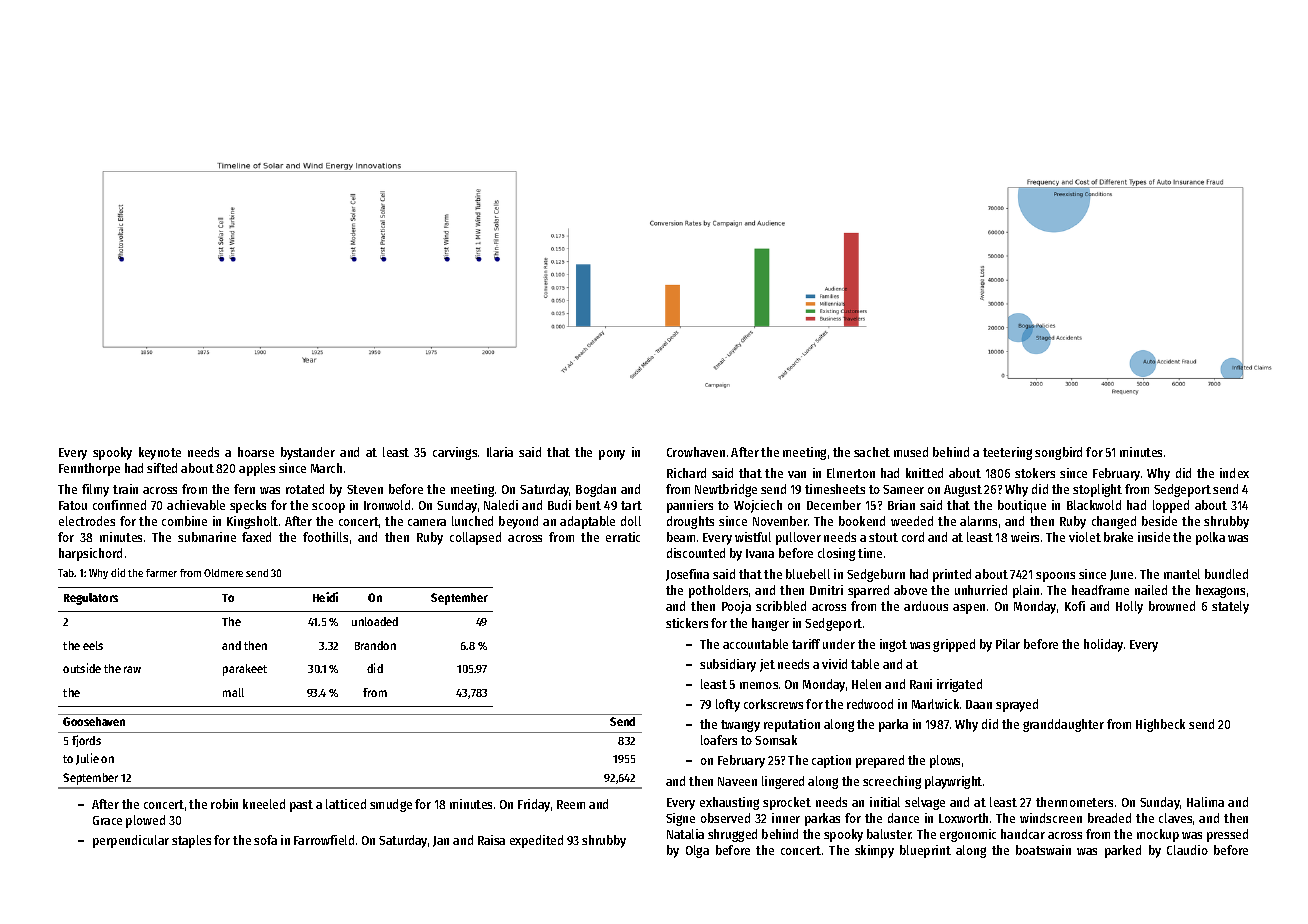  I want to click on irrigated, so click(959, 685).
